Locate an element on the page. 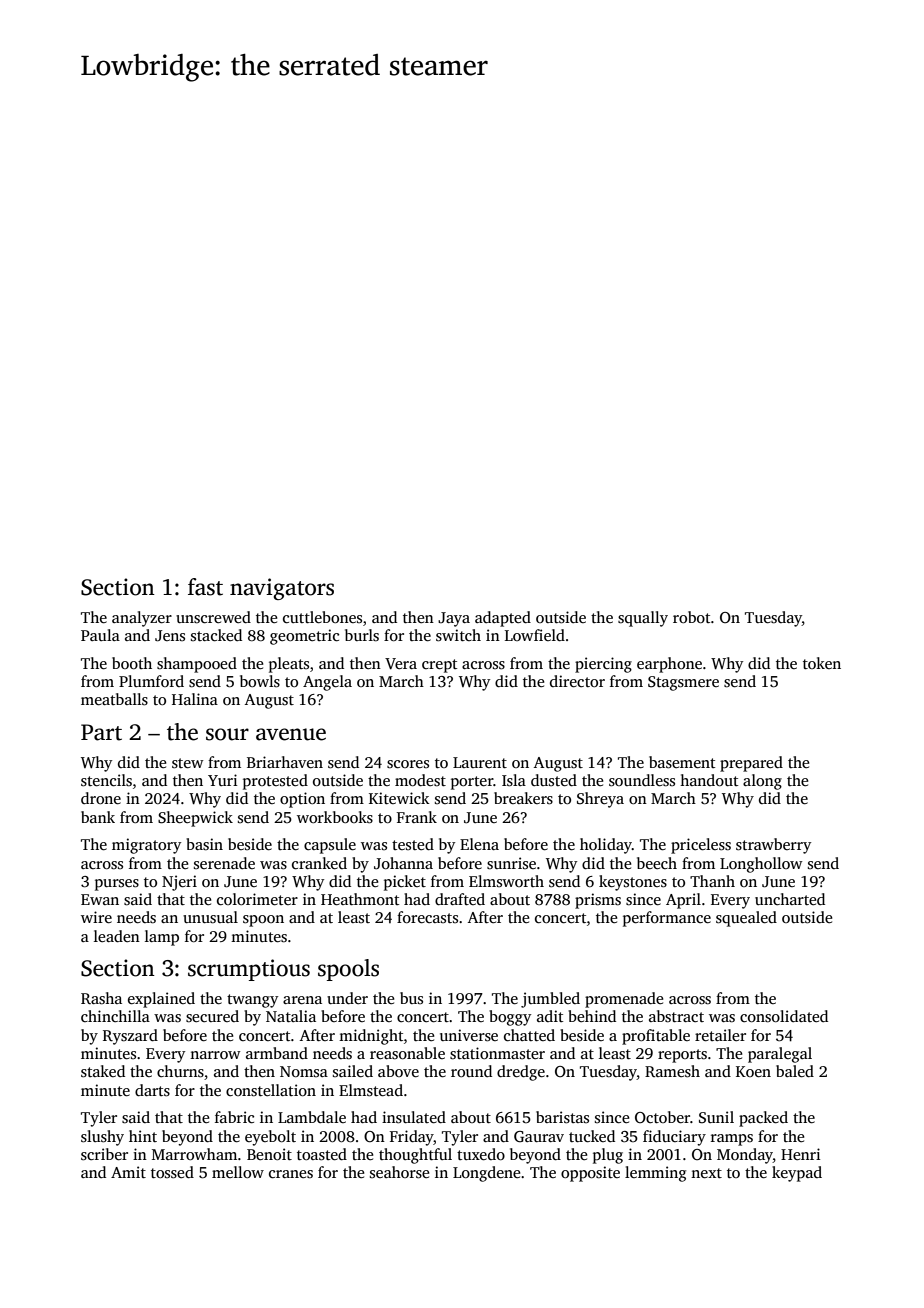  squealed is located at coordinates (746, 919).
